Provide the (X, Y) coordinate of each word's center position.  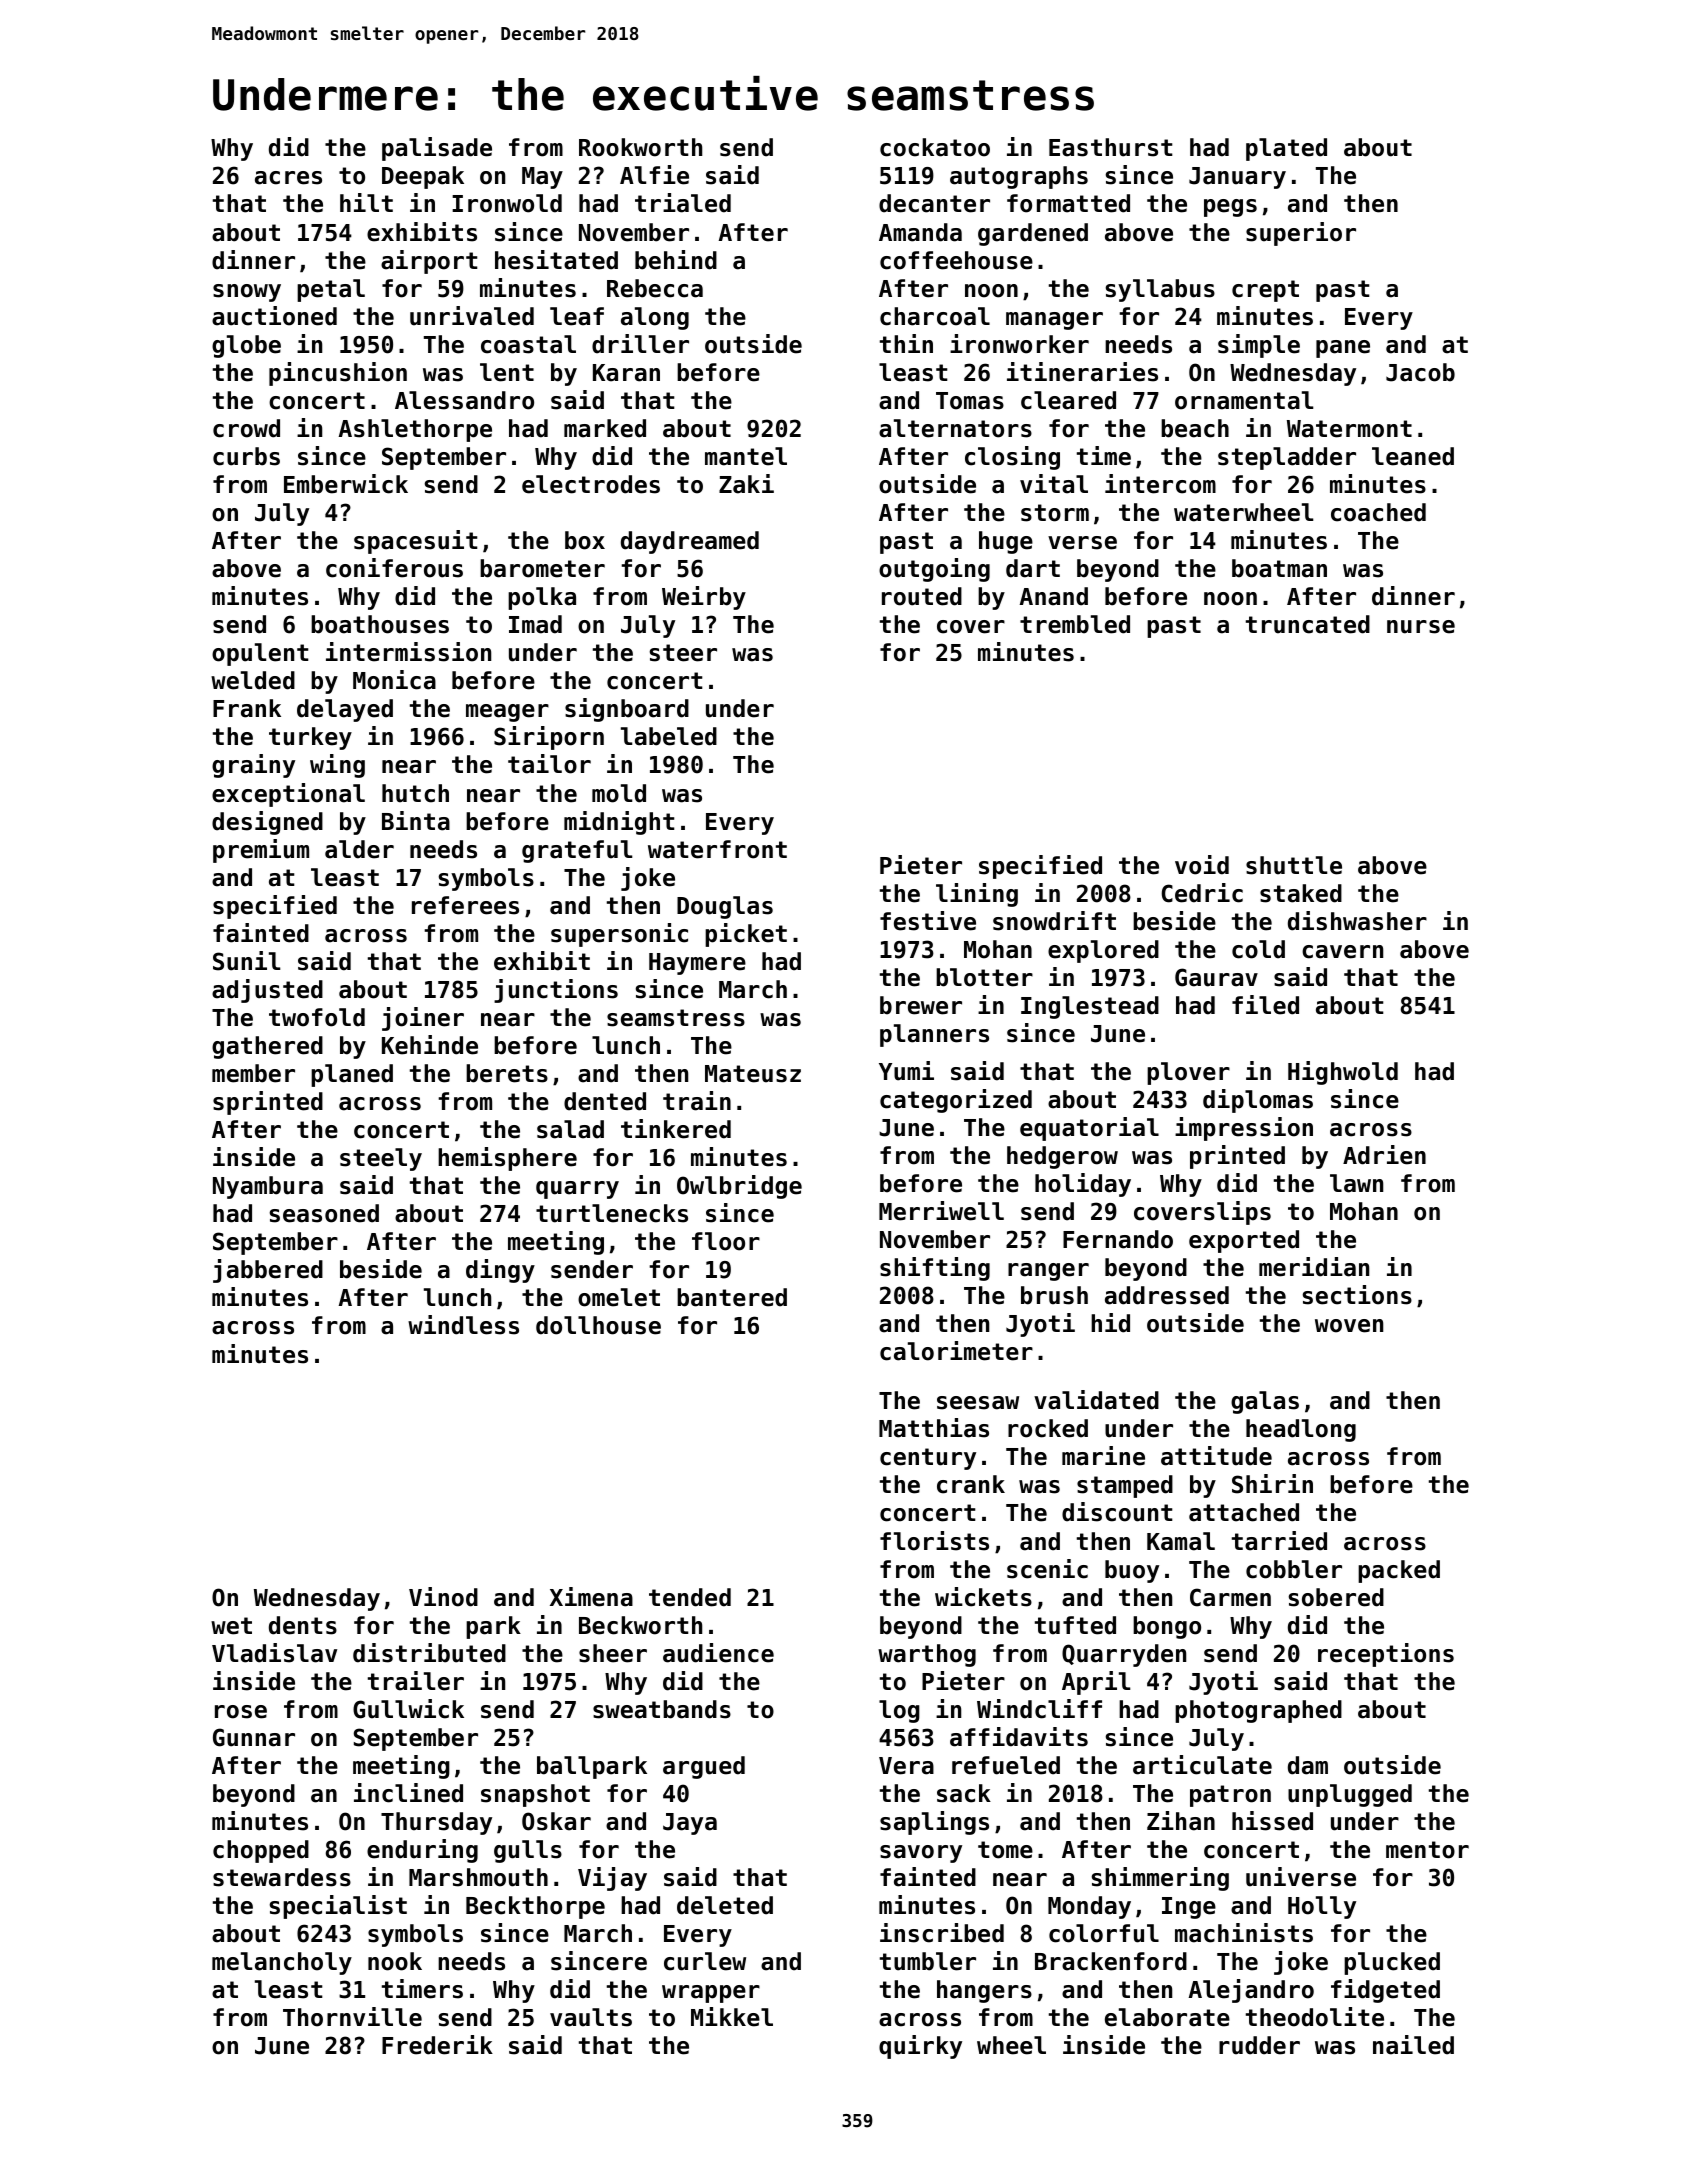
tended (690, 1597)
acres (288, 178)
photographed (1258, 1711)
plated (1286, 149)
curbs (246, 456)
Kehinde (430, 1045)
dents (303, 1625)
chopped (261, 1851)
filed (1265, 1005)
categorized (956, 1101)
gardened (1033, 234)
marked (605, 428)
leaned (1413, 456)
